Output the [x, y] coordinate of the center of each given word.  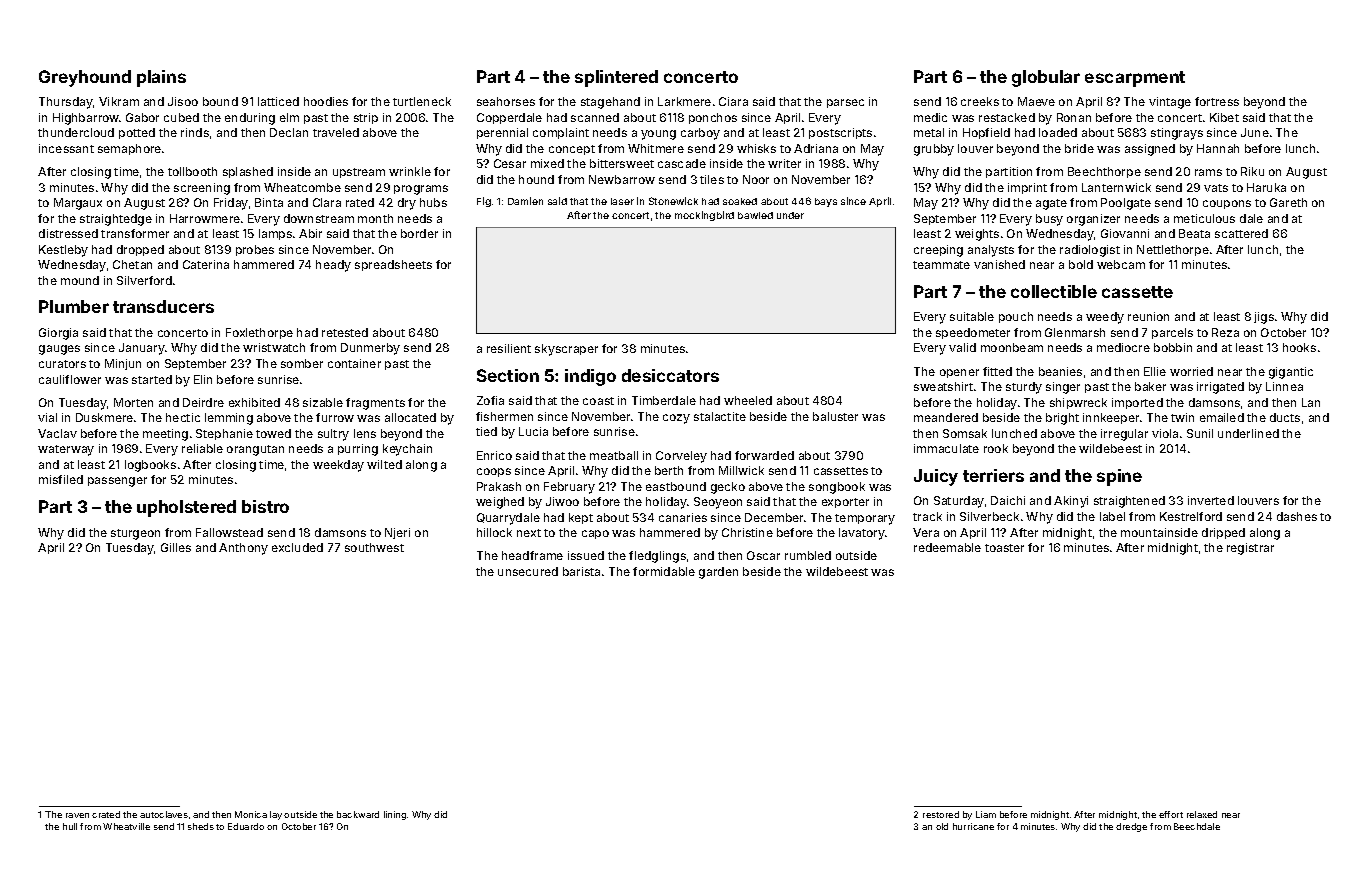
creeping [938, 251]
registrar [1250, 549]
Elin [203, 379]
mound [80, 280]
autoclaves [164, 814]
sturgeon [135, 534]
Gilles [176, 547]
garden [718, 573]
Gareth [1288, 202]
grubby [934, 150]
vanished [999, 264]
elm [289, 117]
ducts [1285, 417]
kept [581, 518]
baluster [835, 416]
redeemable [947, 547]
